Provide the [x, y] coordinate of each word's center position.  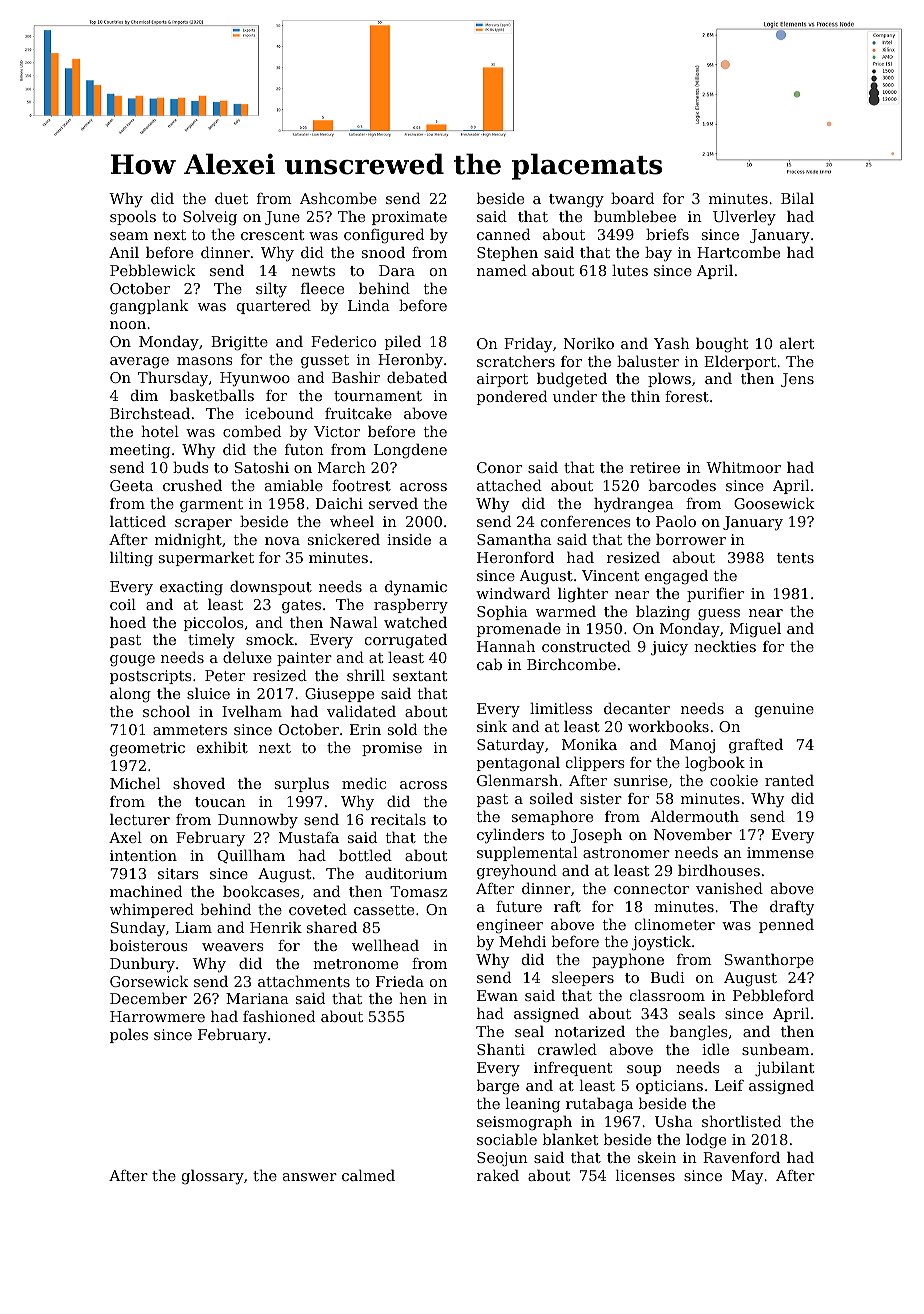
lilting [131, 558]
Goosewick [774, 503]
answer [310, 1177]
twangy [576, 201]
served [393, 503]
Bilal [797, 198]
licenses [645, 1175]
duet [231, 198]
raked [498, 1175]
